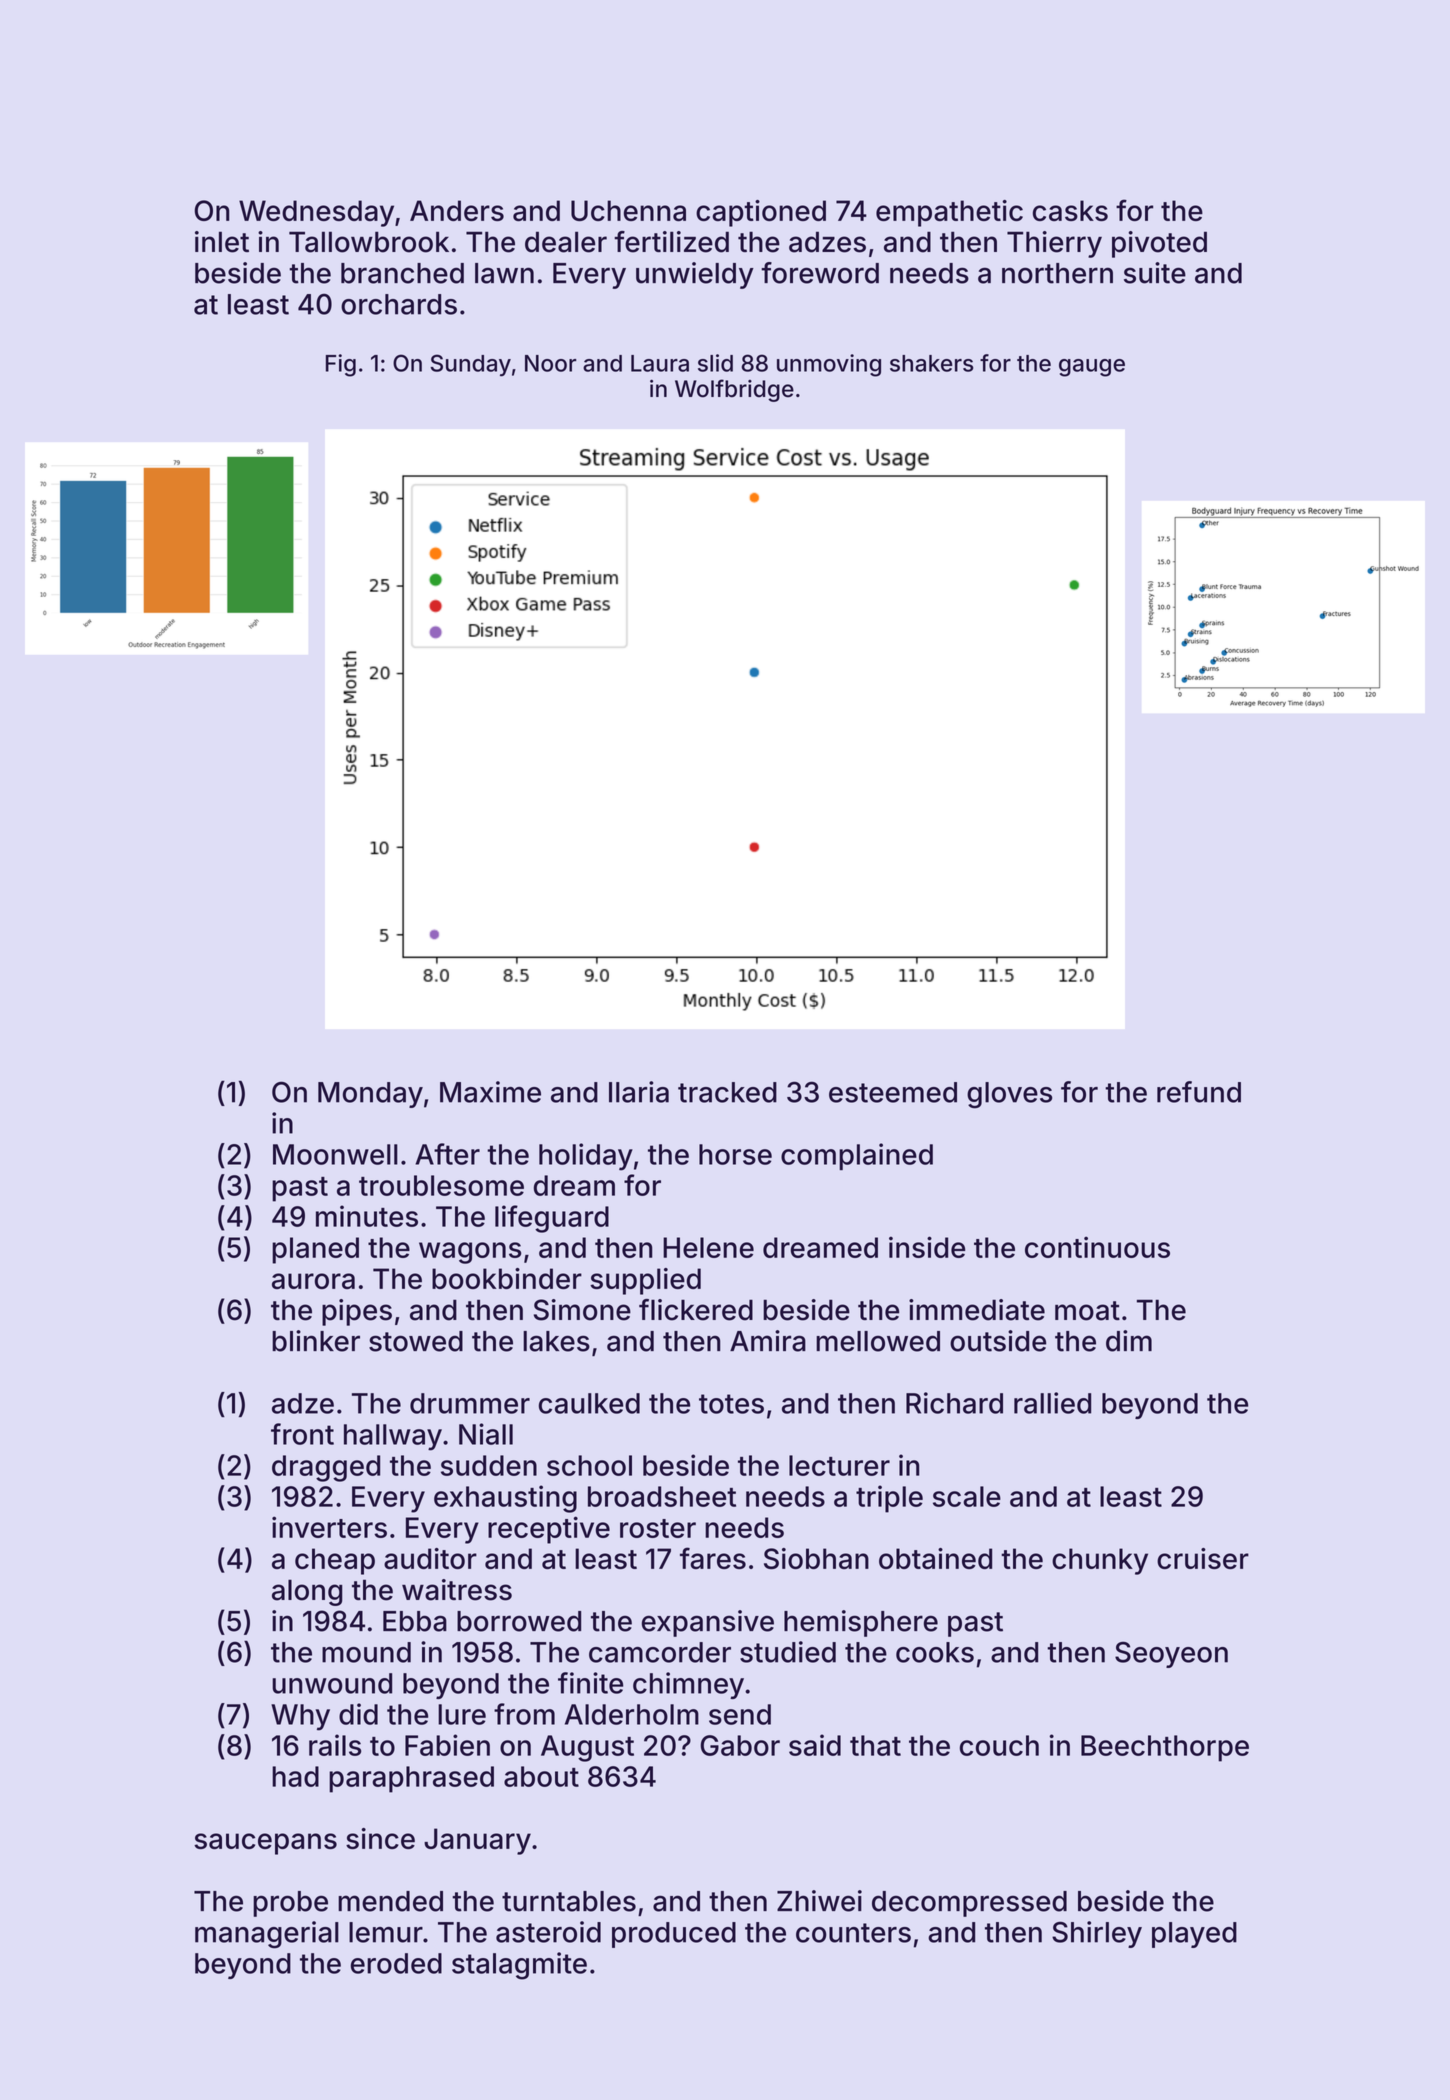 The image size is (1450, 2100). What do you see at coordinates (265, 1844) in the page?
I see `saucepans` at bounding box center [265, 1844].
